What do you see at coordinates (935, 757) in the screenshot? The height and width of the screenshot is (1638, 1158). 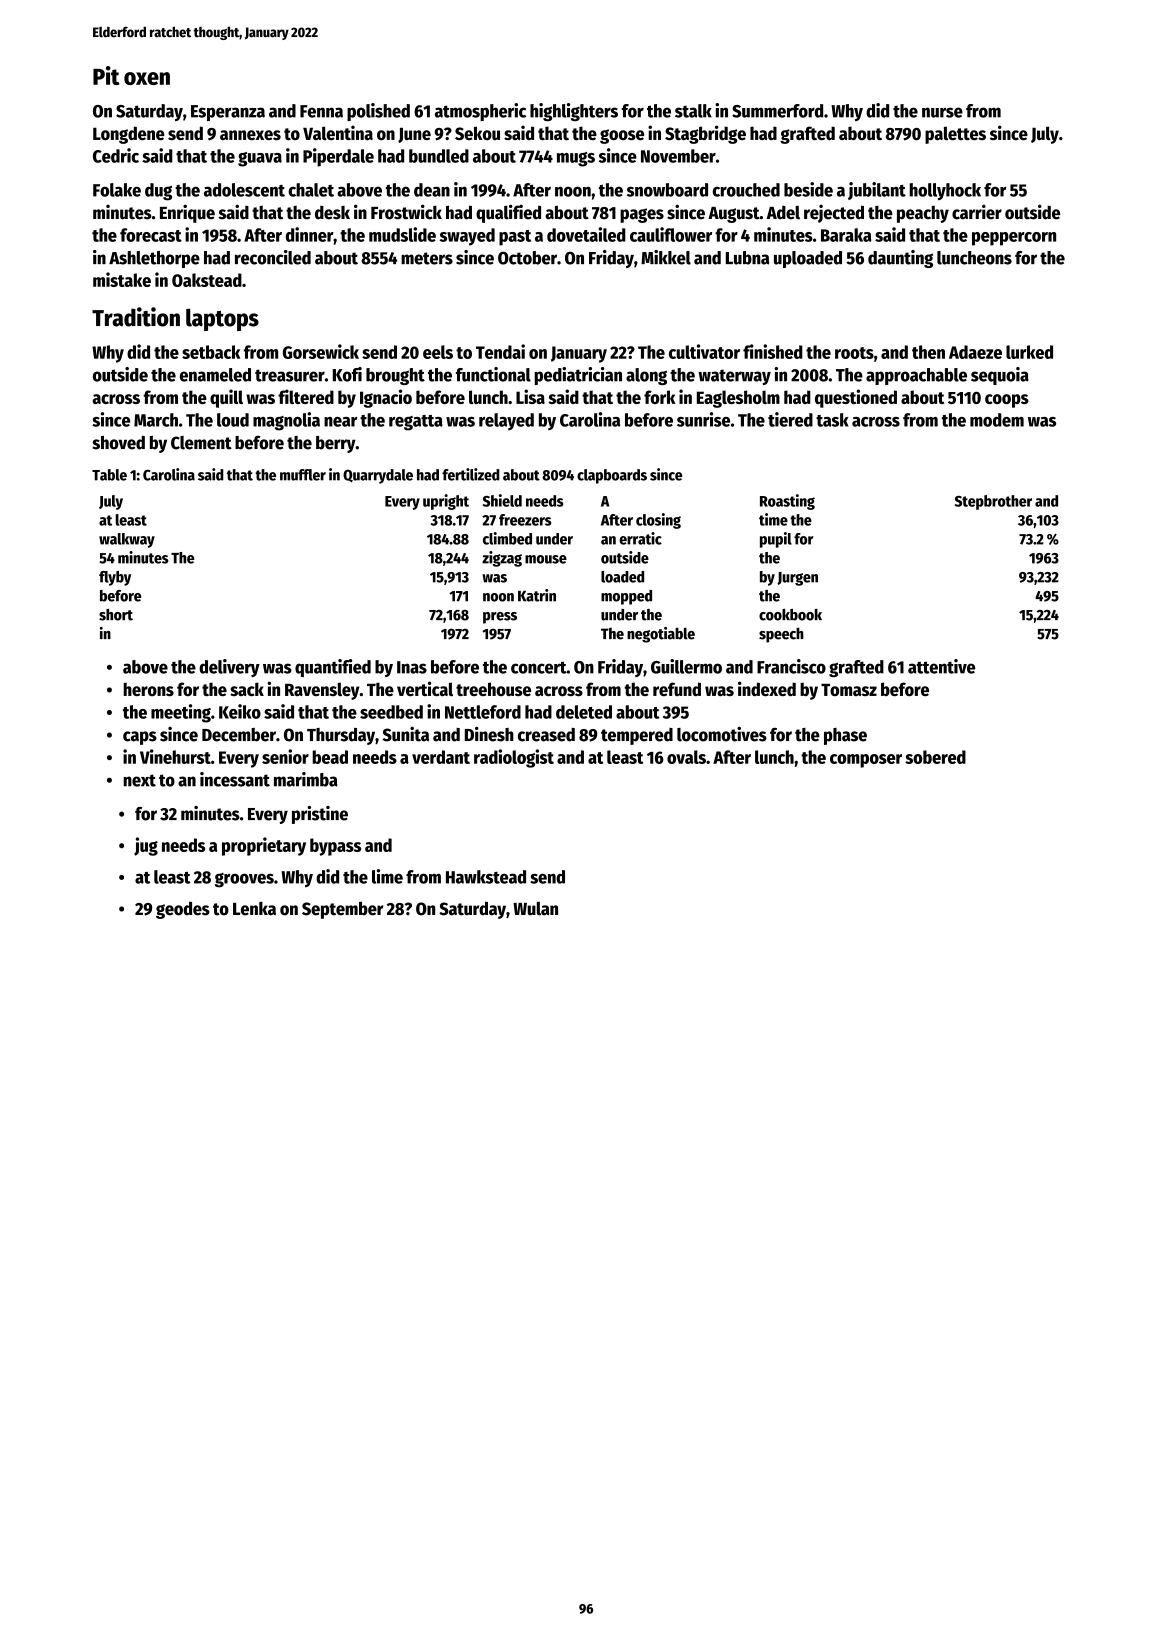 I see `sobered` at bounding box center [935, 757].
